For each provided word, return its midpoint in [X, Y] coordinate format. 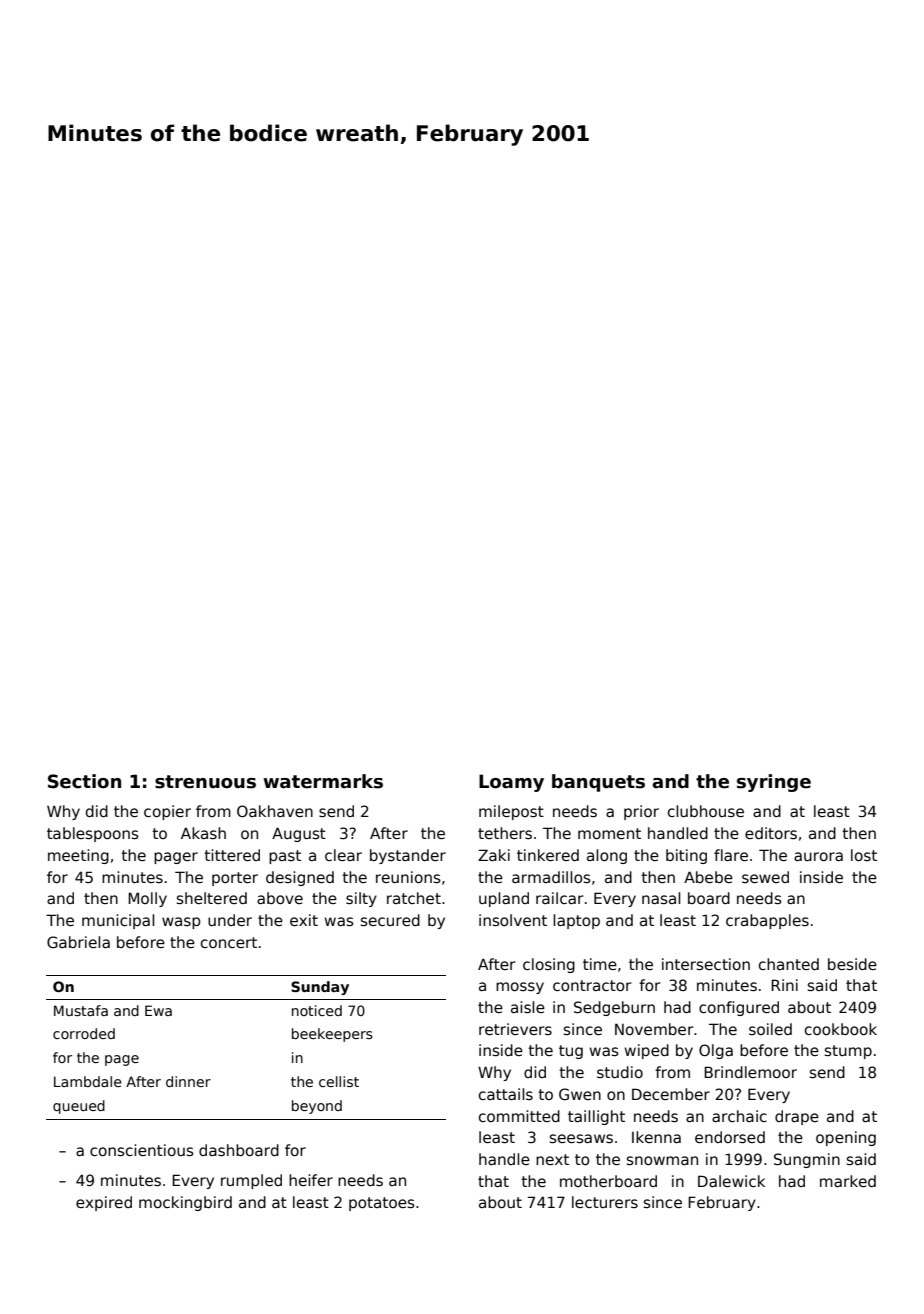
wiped [647, 1051]
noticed [317, 1010]
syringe [774, 783]
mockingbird [185, 1203]
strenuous [205, 782]
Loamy [511, 783]
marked [848, 1181]
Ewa [158, 1010]
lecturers [605, 1202]
